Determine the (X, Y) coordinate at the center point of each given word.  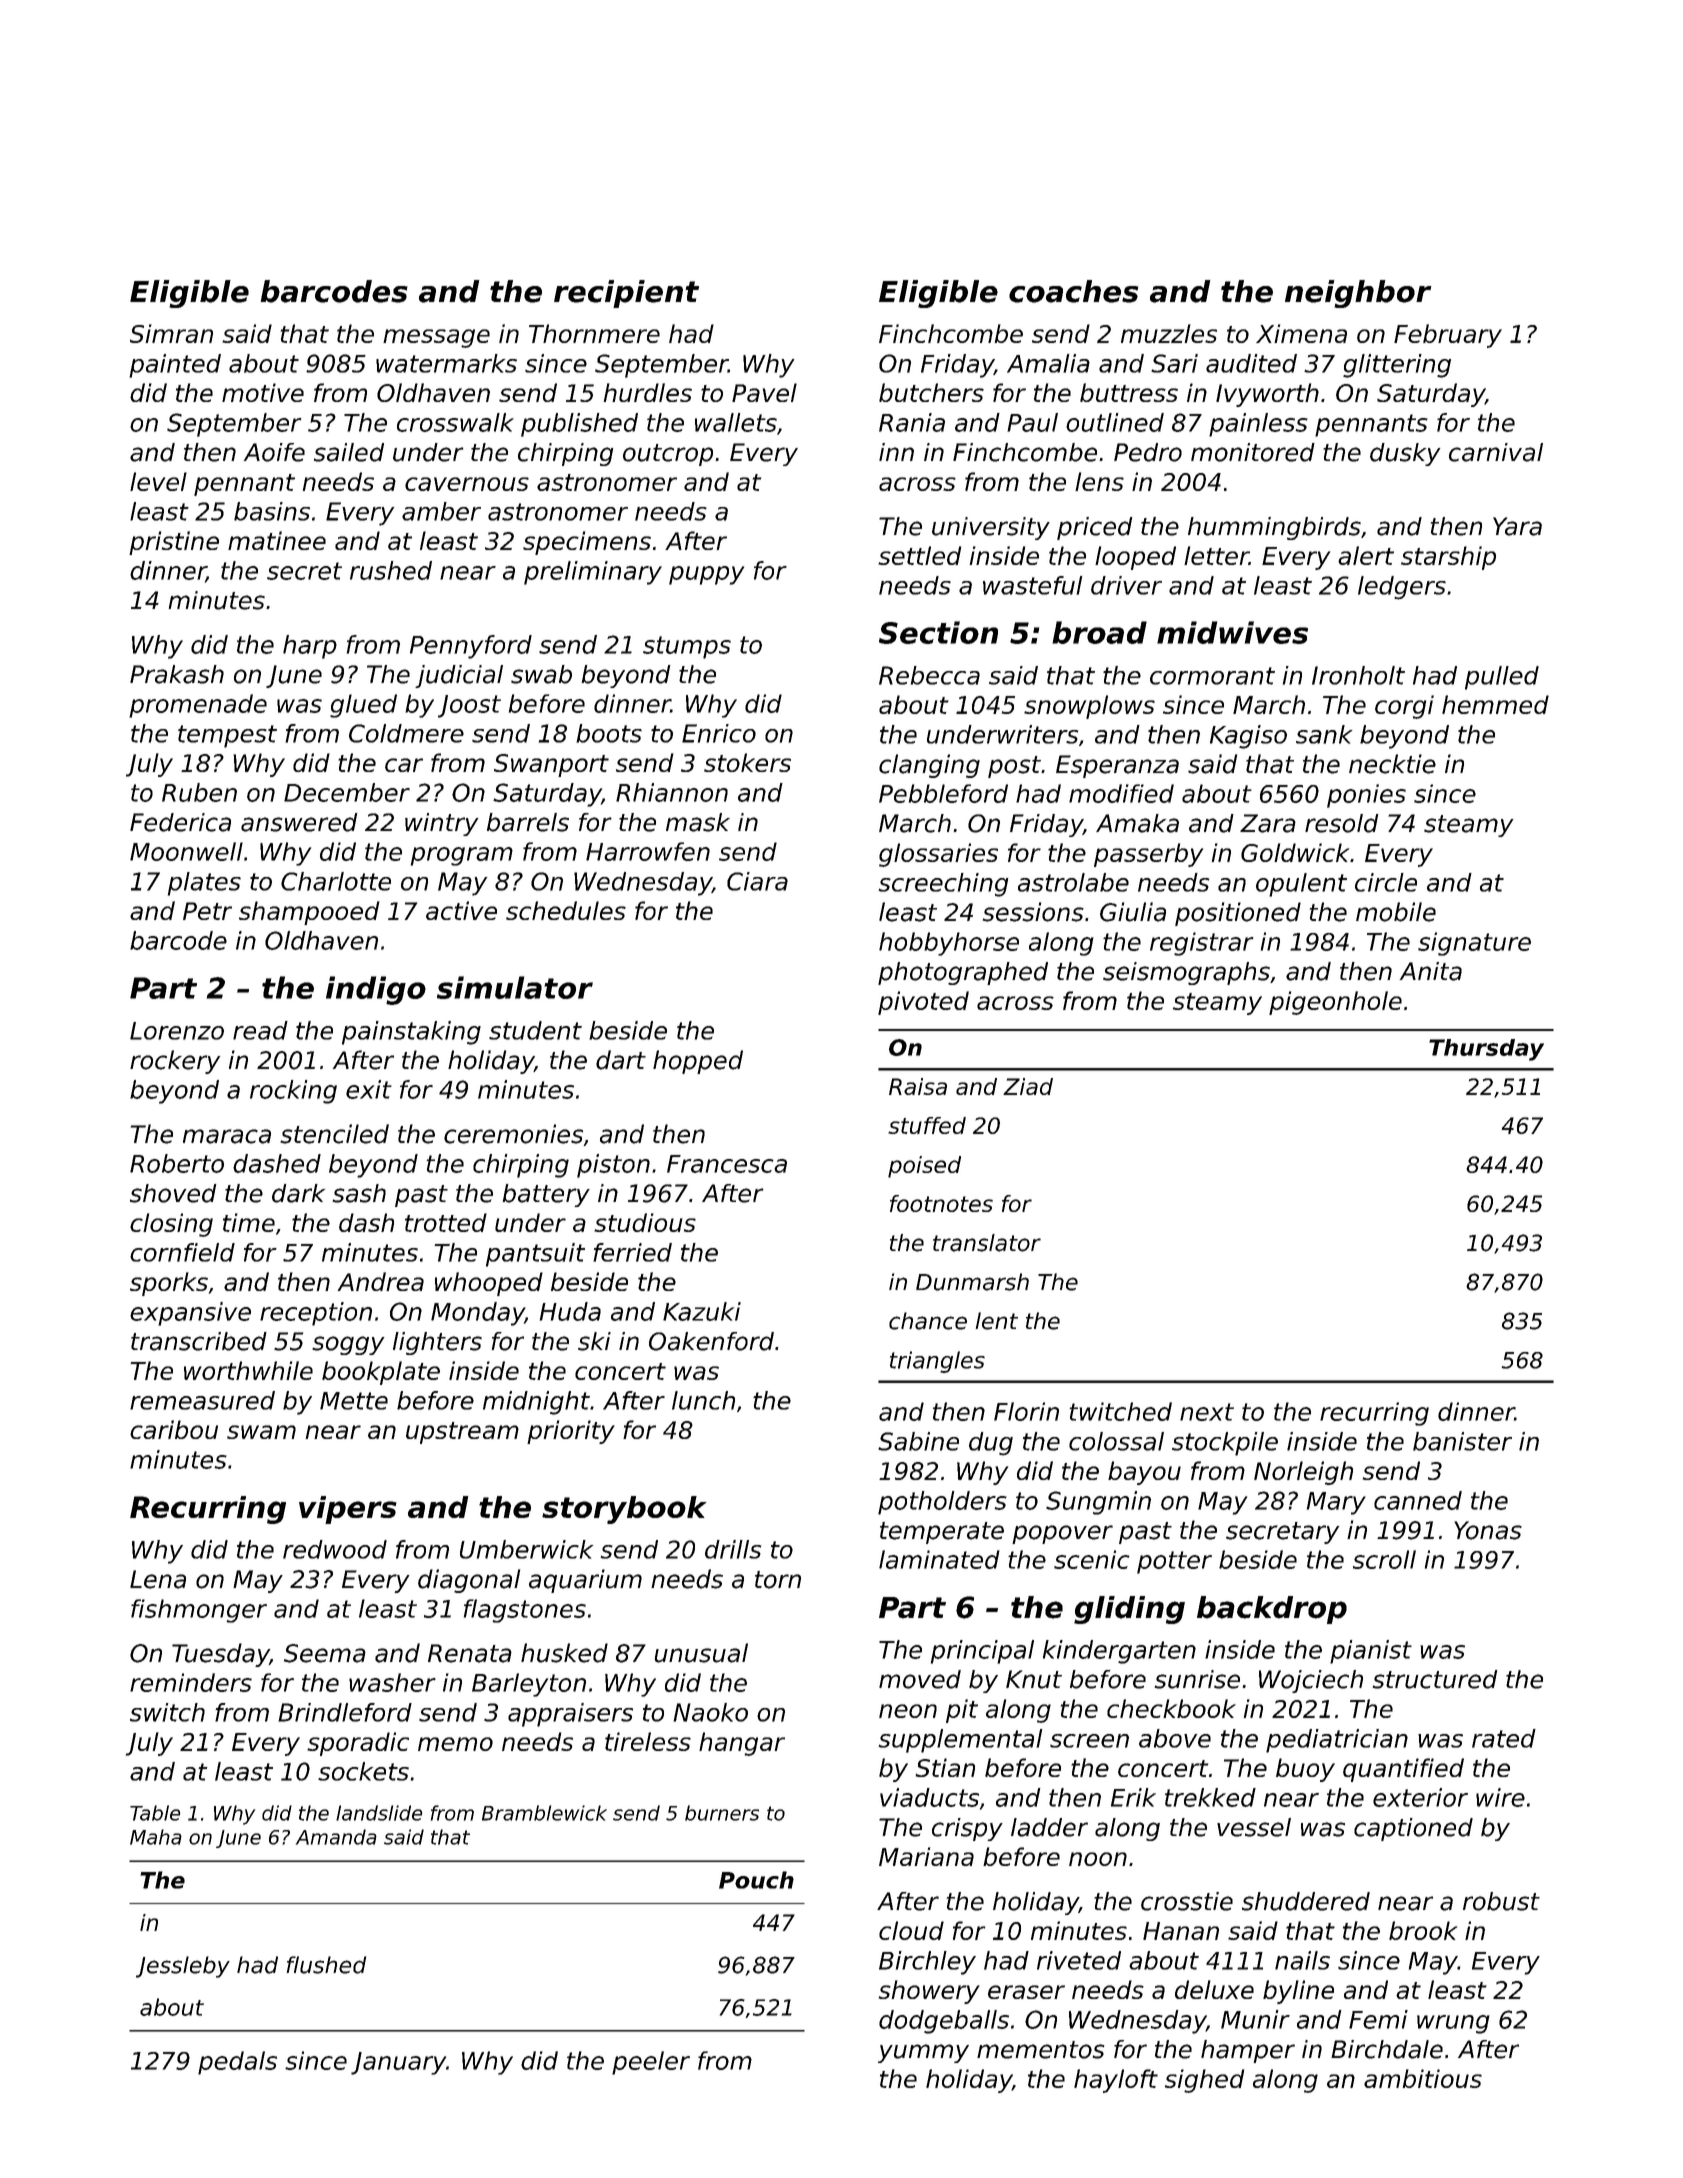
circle (1386, 882)
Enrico (719, 733)
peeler (651, 2063)
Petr (207, 911)
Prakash (177, 674)
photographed (963, 973)
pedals (237, 2063)
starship (1448, 558)
